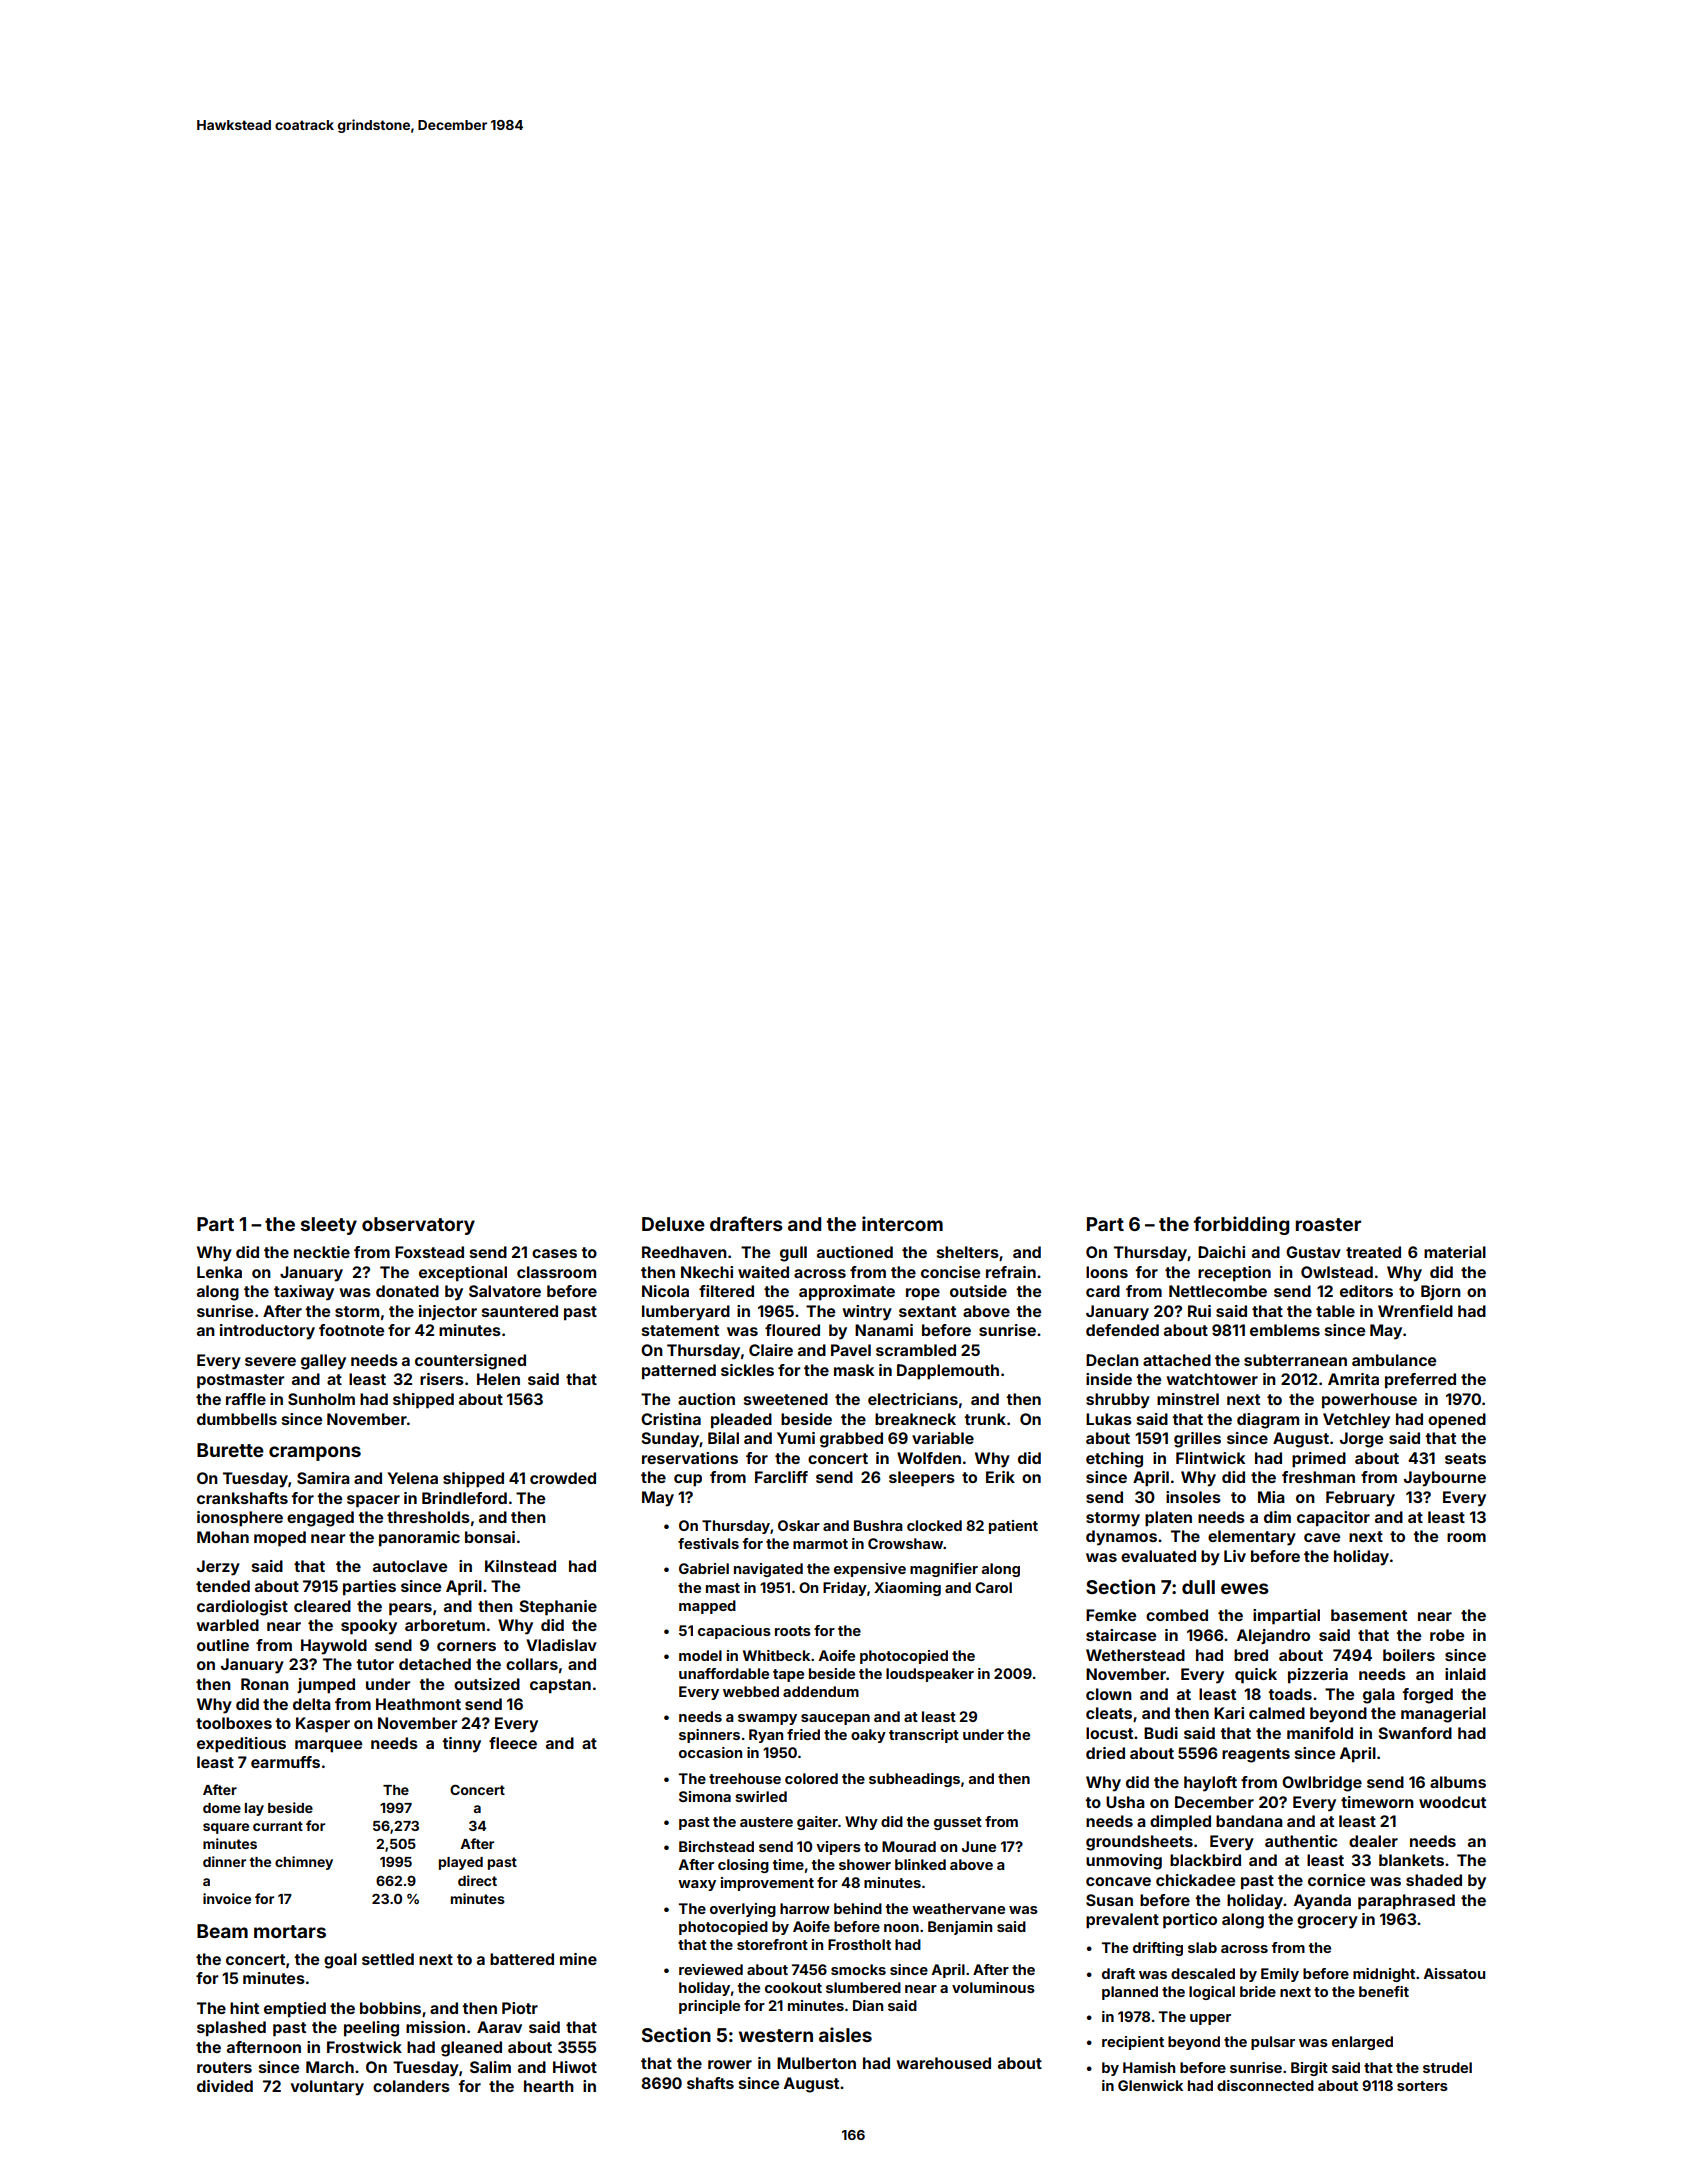  What do you see at coordinates (1285, 1330) in the screenshot?
I see `emblems` at bounding box center [1285, 1330].
